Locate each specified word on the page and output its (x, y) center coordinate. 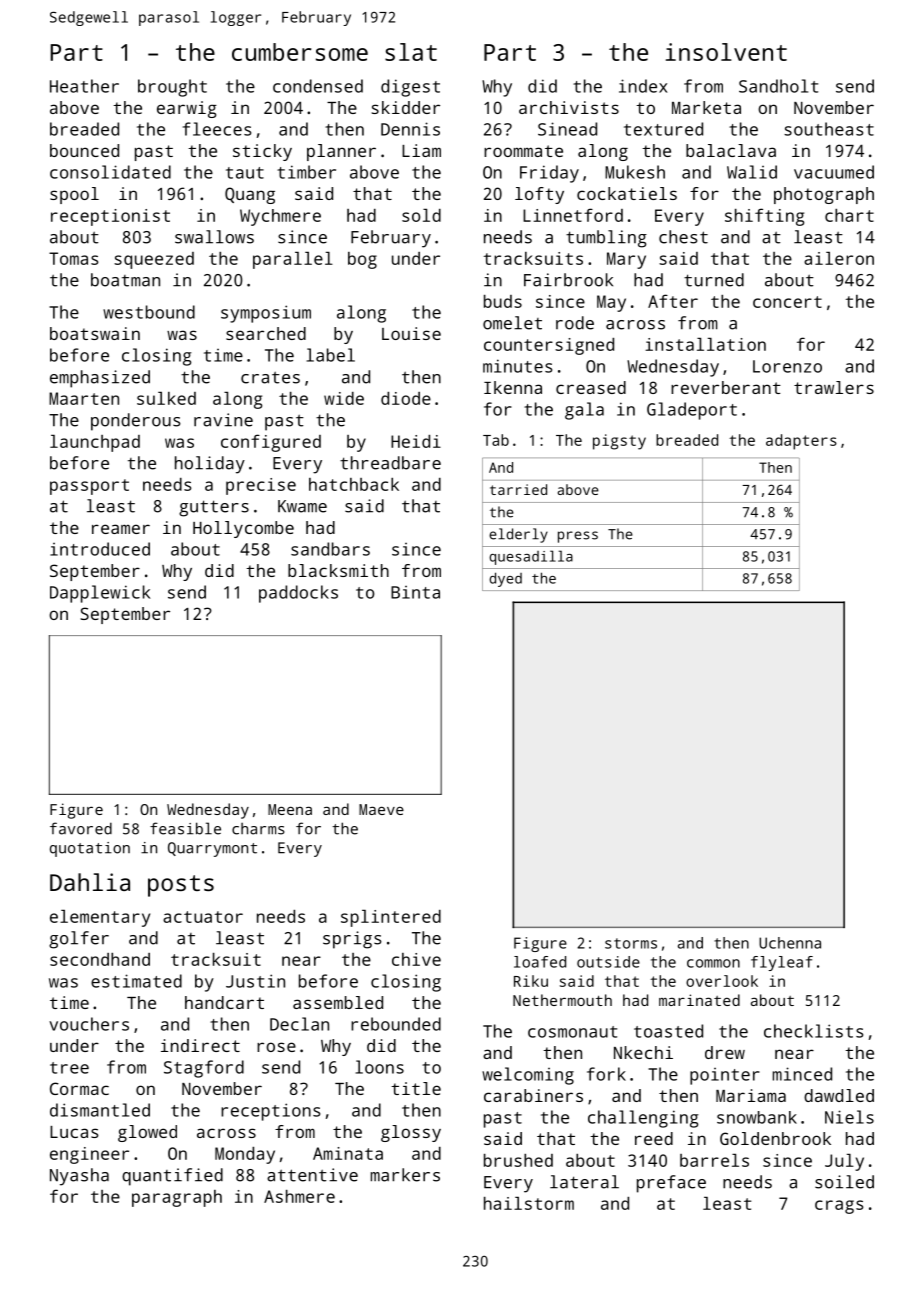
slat (411, 52)
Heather (84, 86)
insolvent (726, 52)
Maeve (381, 809)
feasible (185, 828)
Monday (245, 1155)
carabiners (533, 1095)
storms (631, 943)
